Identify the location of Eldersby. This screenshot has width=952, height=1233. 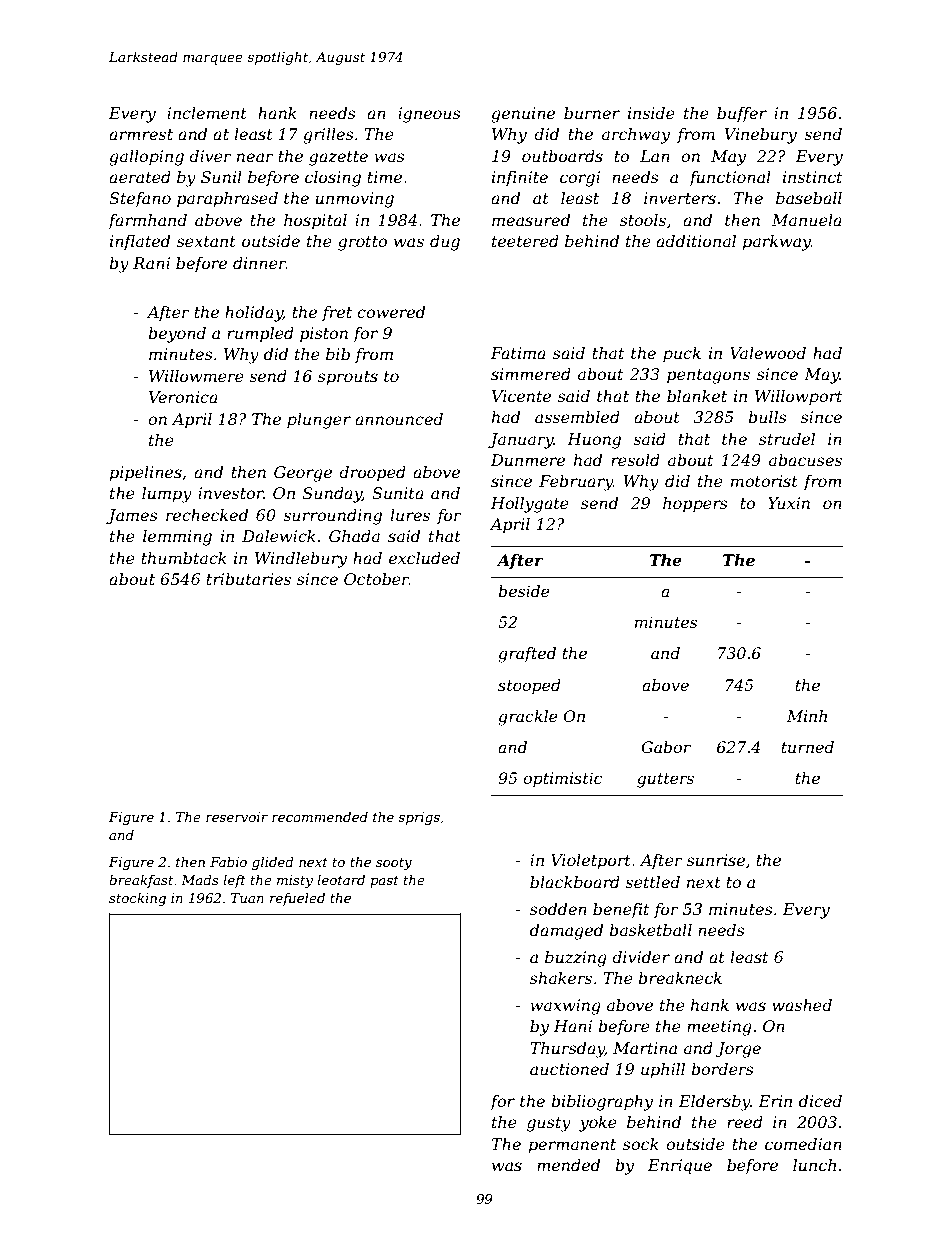
(714, 1103).
